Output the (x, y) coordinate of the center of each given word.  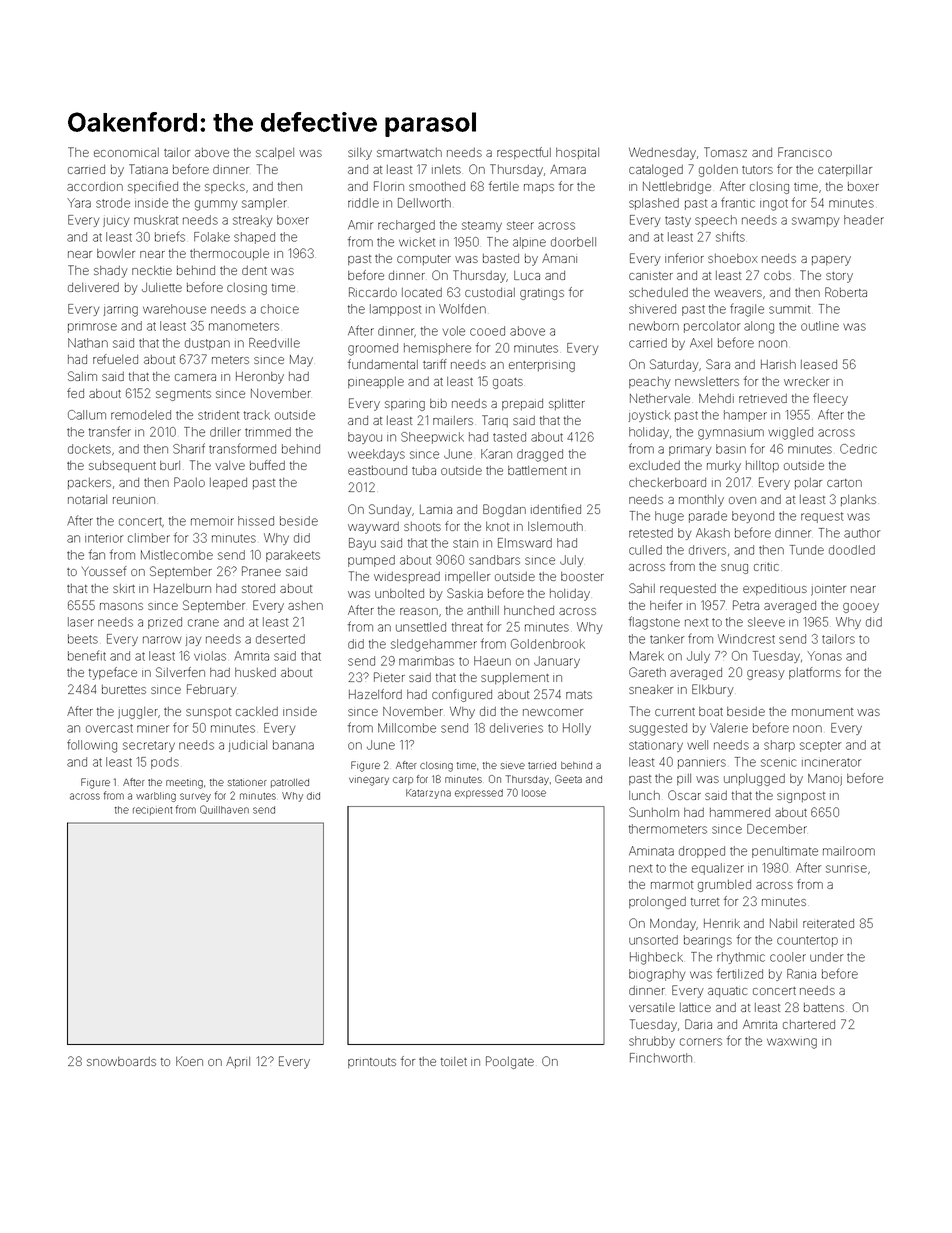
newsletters (707, 381)
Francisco (805, 152)
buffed (267, 465)
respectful (524, 153)
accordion (95, 186)
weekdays (376, 455)
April (238, 1062)
